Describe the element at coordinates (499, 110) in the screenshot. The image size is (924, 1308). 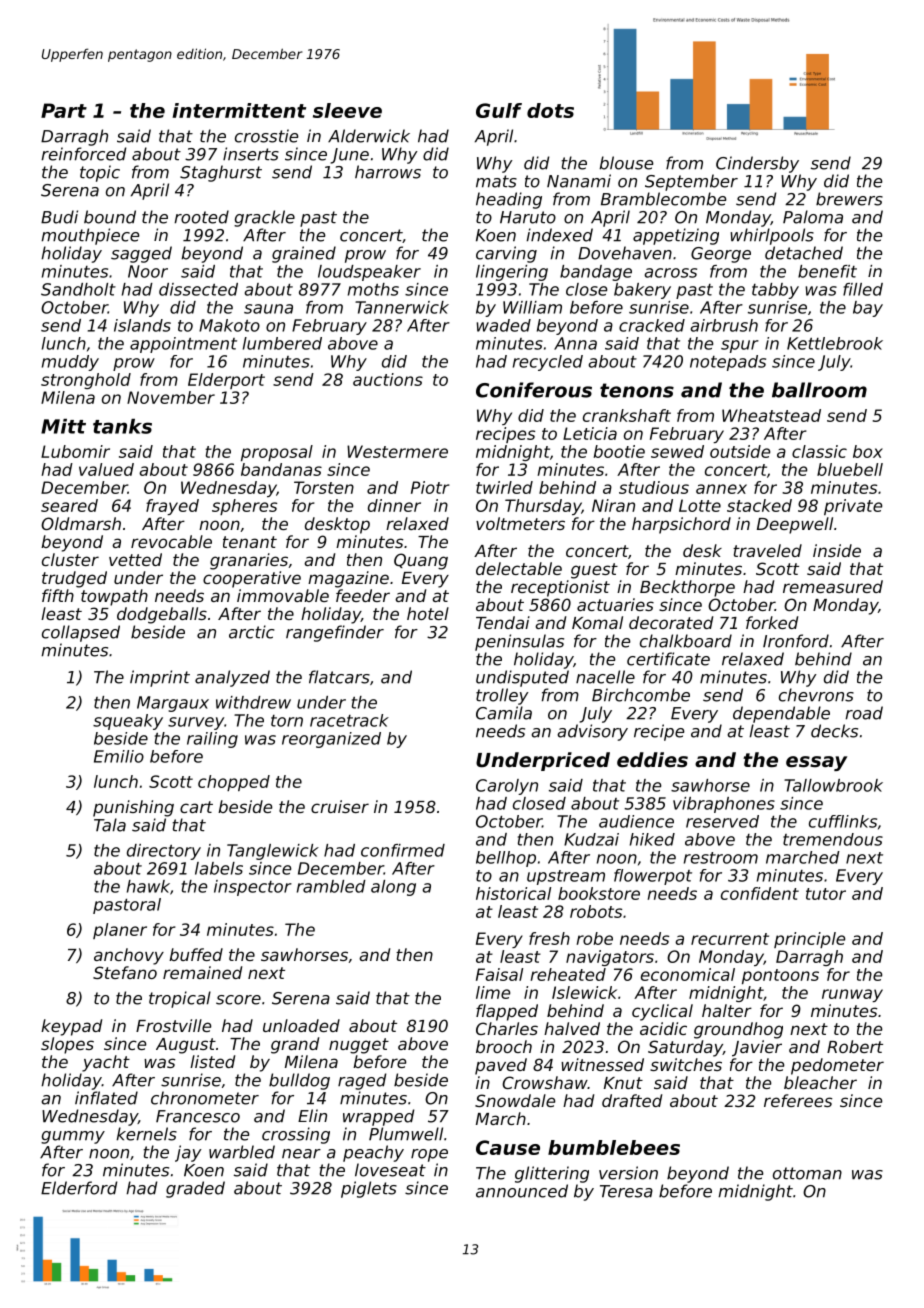
I see `Gulf` at that location.
